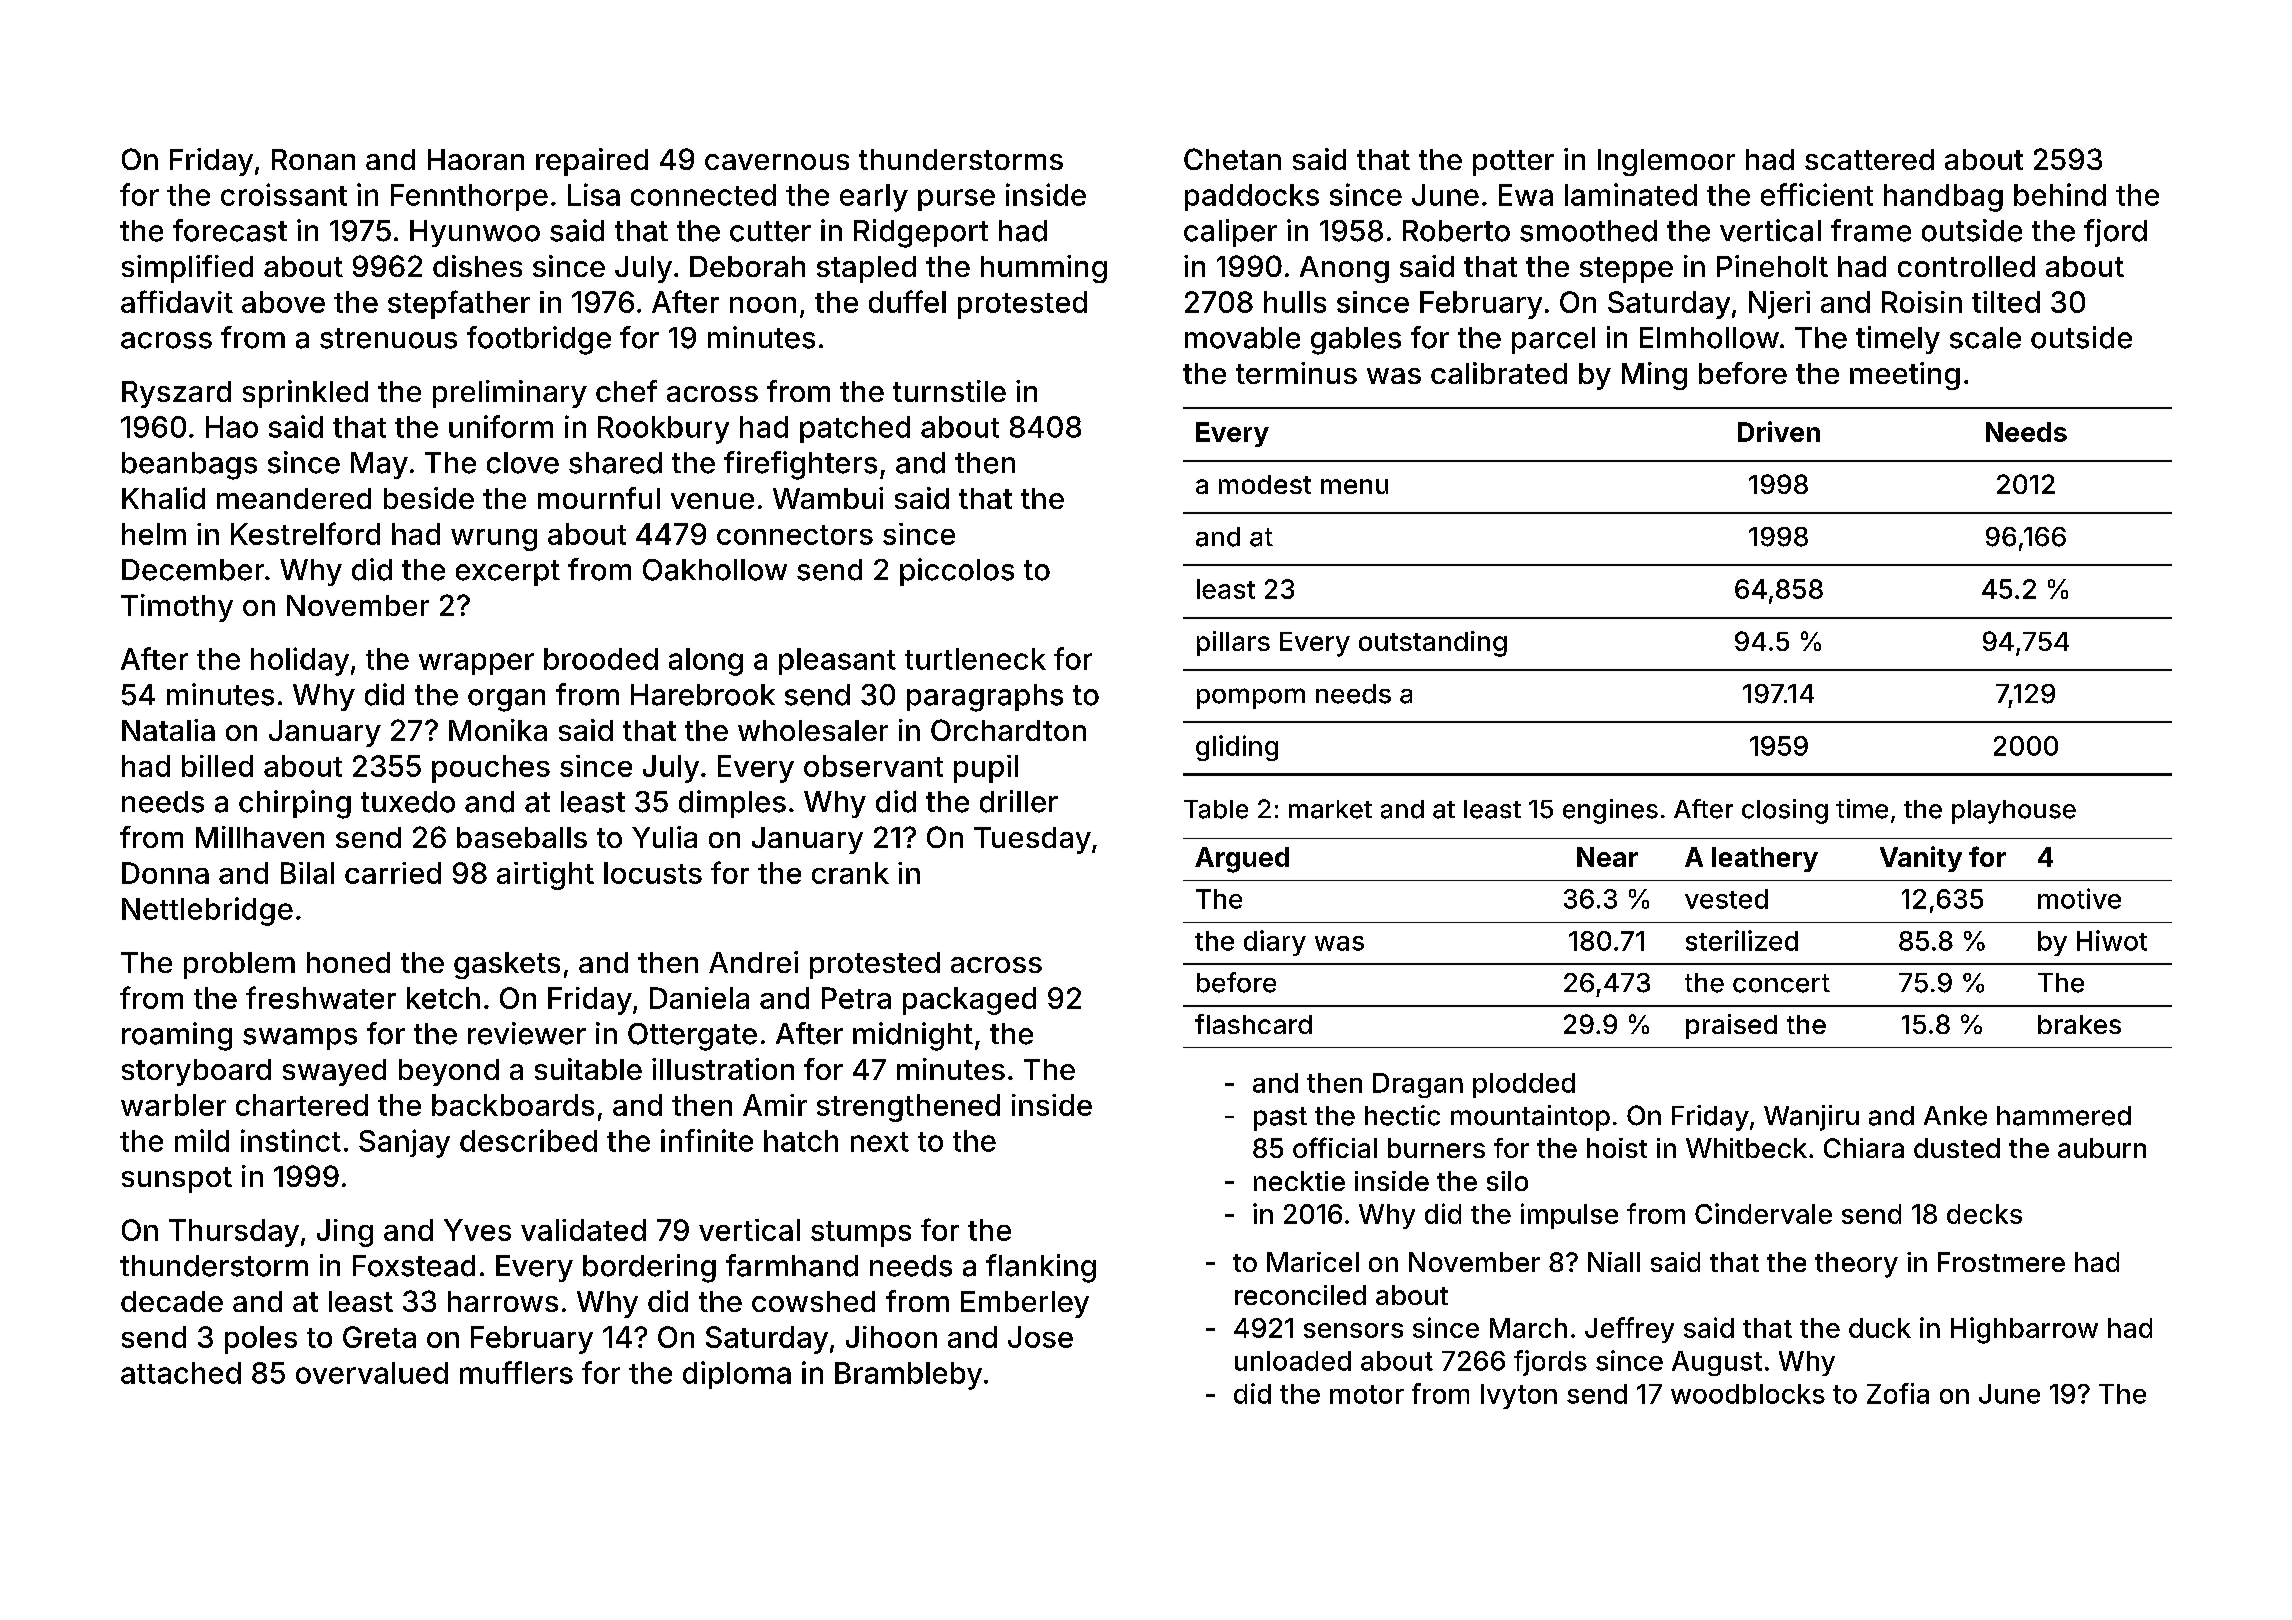 Image resolution: width=2292 pixels, height=1620 pixels. Describe the element at coordinates (1232, 159) in the page. I see `Chetan` at that location.
